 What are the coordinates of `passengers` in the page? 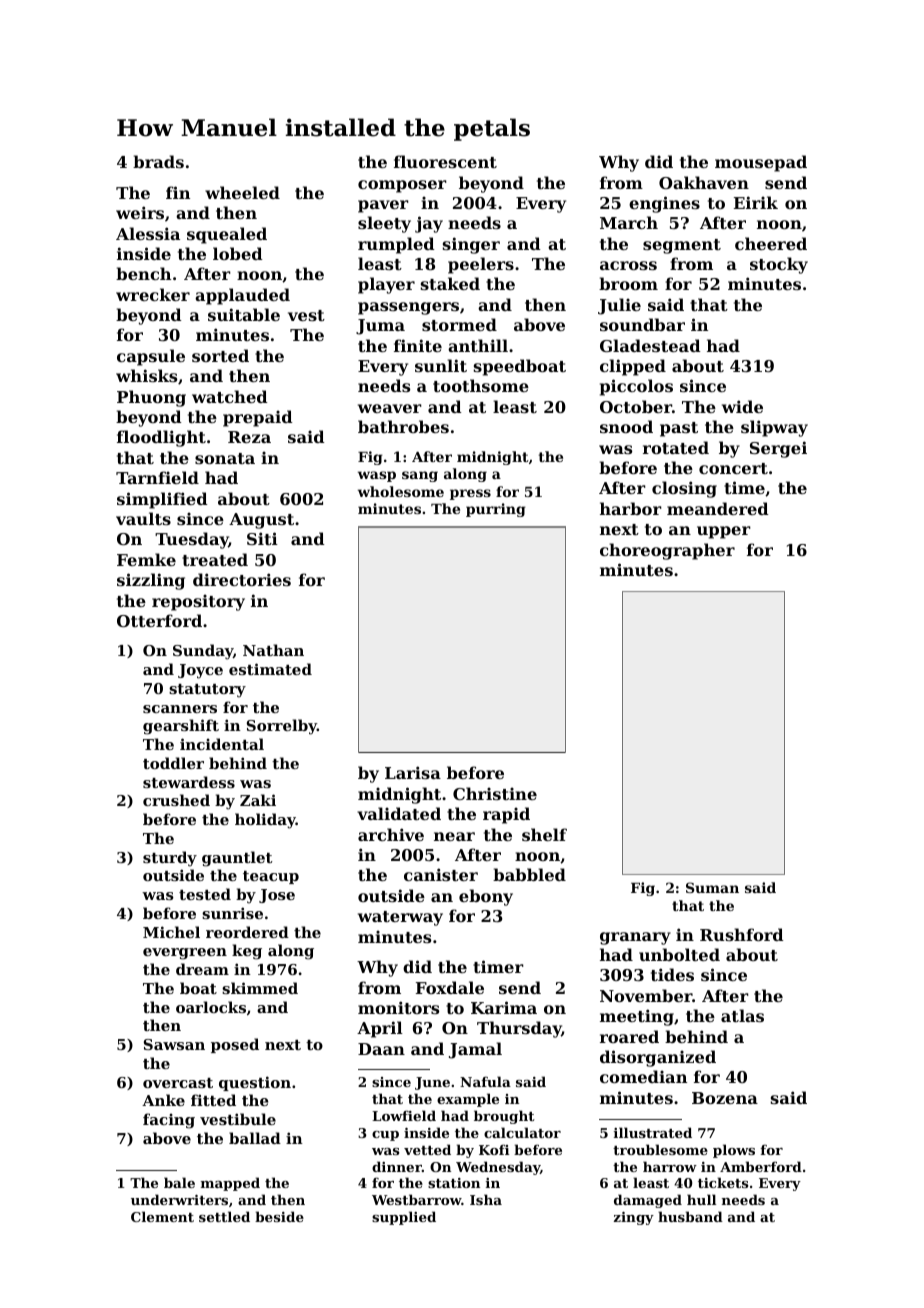 It's located at (408, 308).
